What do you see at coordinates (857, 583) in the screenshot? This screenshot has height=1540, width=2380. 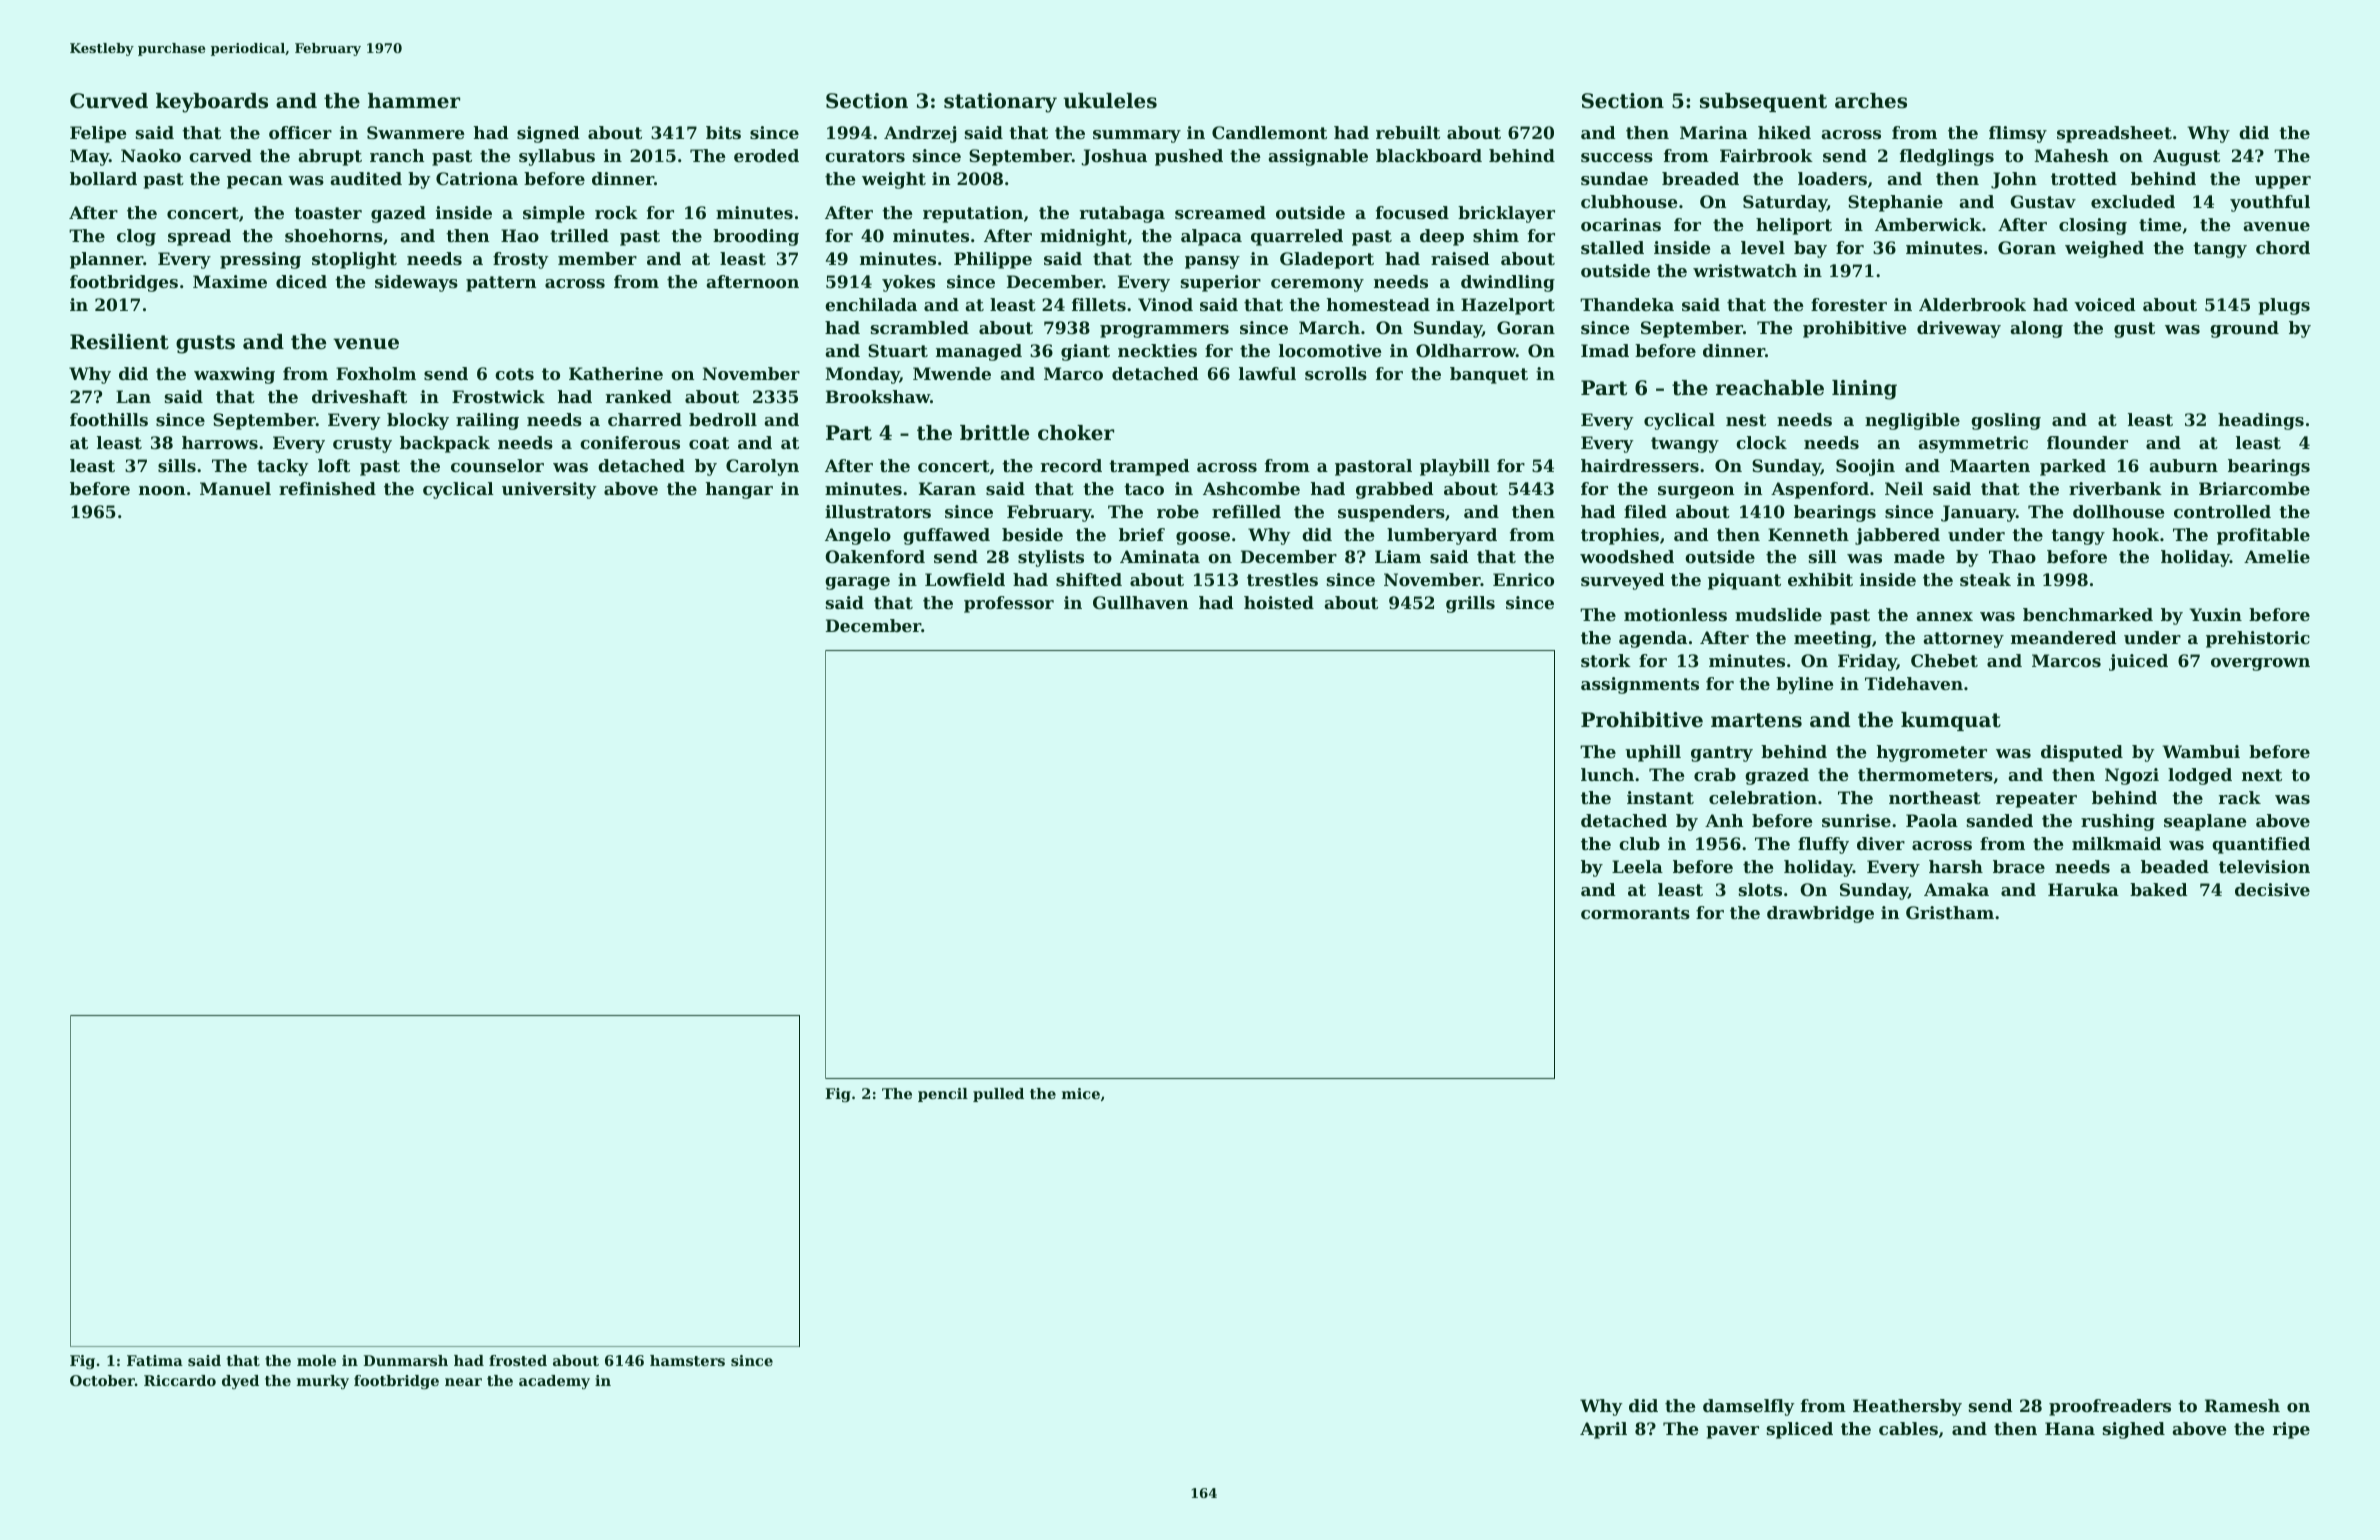 I see `garage` at bounding box center [857, 583].
